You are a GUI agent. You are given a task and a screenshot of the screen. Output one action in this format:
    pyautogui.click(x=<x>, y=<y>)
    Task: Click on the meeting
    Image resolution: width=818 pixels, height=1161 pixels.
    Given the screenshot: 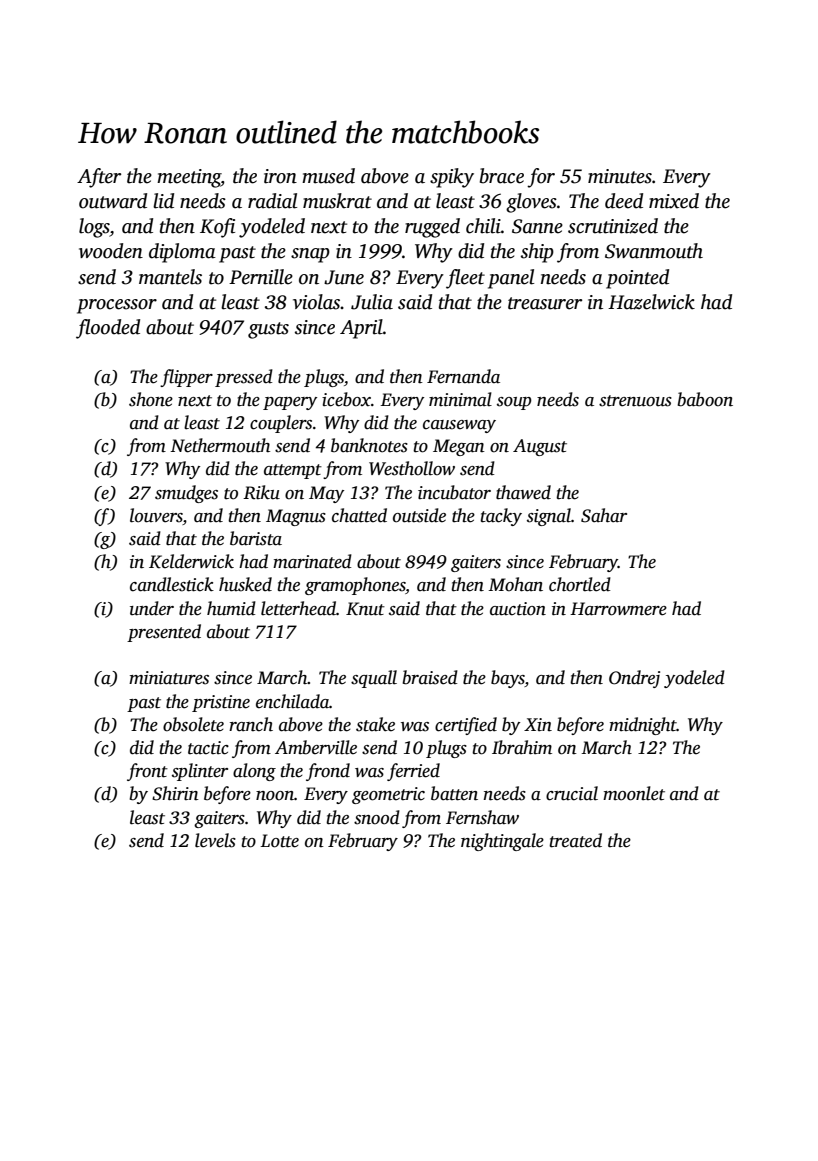 What is the action you would take?
    pyautogui.click(x=189, y=178)
